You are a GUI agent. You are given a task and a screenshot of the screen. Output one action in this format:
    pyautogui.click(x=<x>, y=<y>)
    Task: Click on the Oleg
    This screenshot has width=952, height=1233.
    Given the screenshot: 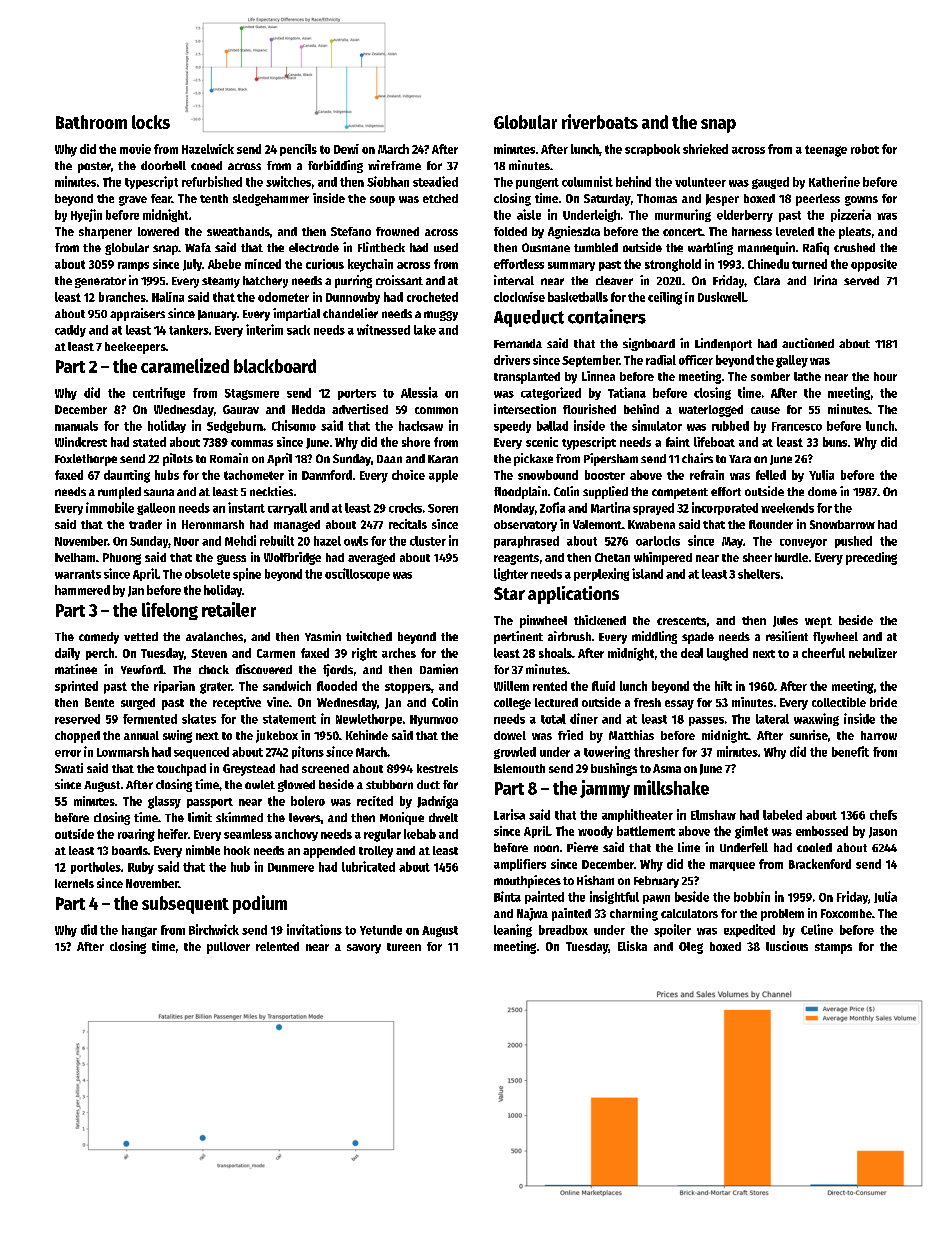 What is the action you would take?
    pyautogui.click(x=691, y=948)
